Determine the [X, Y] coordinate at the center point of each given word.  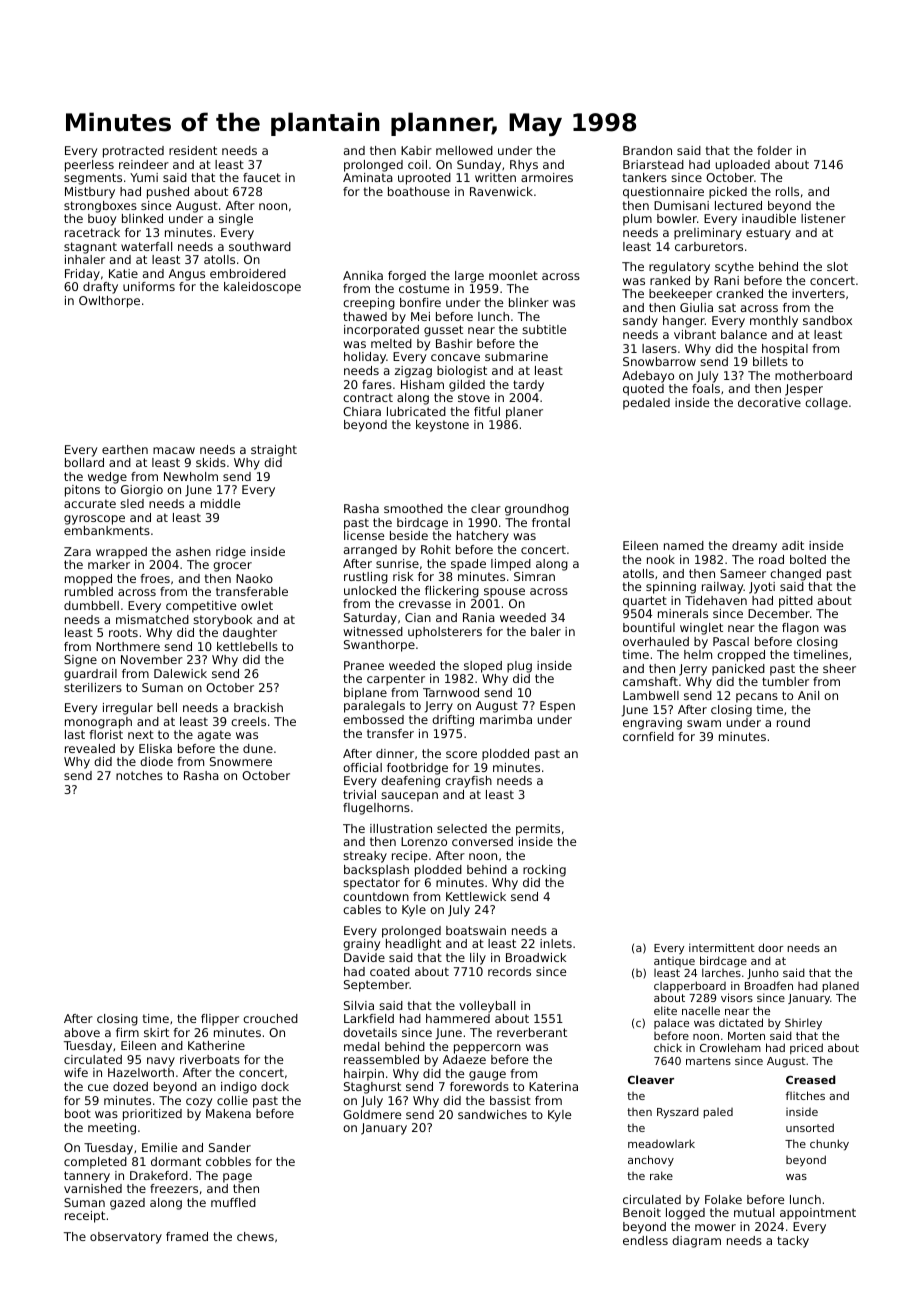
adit [793, 545]
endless [645, 1240]
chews [255, 1236]
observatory [126, 1238]
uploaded [743, 166]
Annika [363, 275]
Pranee [364, 665]
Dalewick [180, 673]
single [236, 220]
